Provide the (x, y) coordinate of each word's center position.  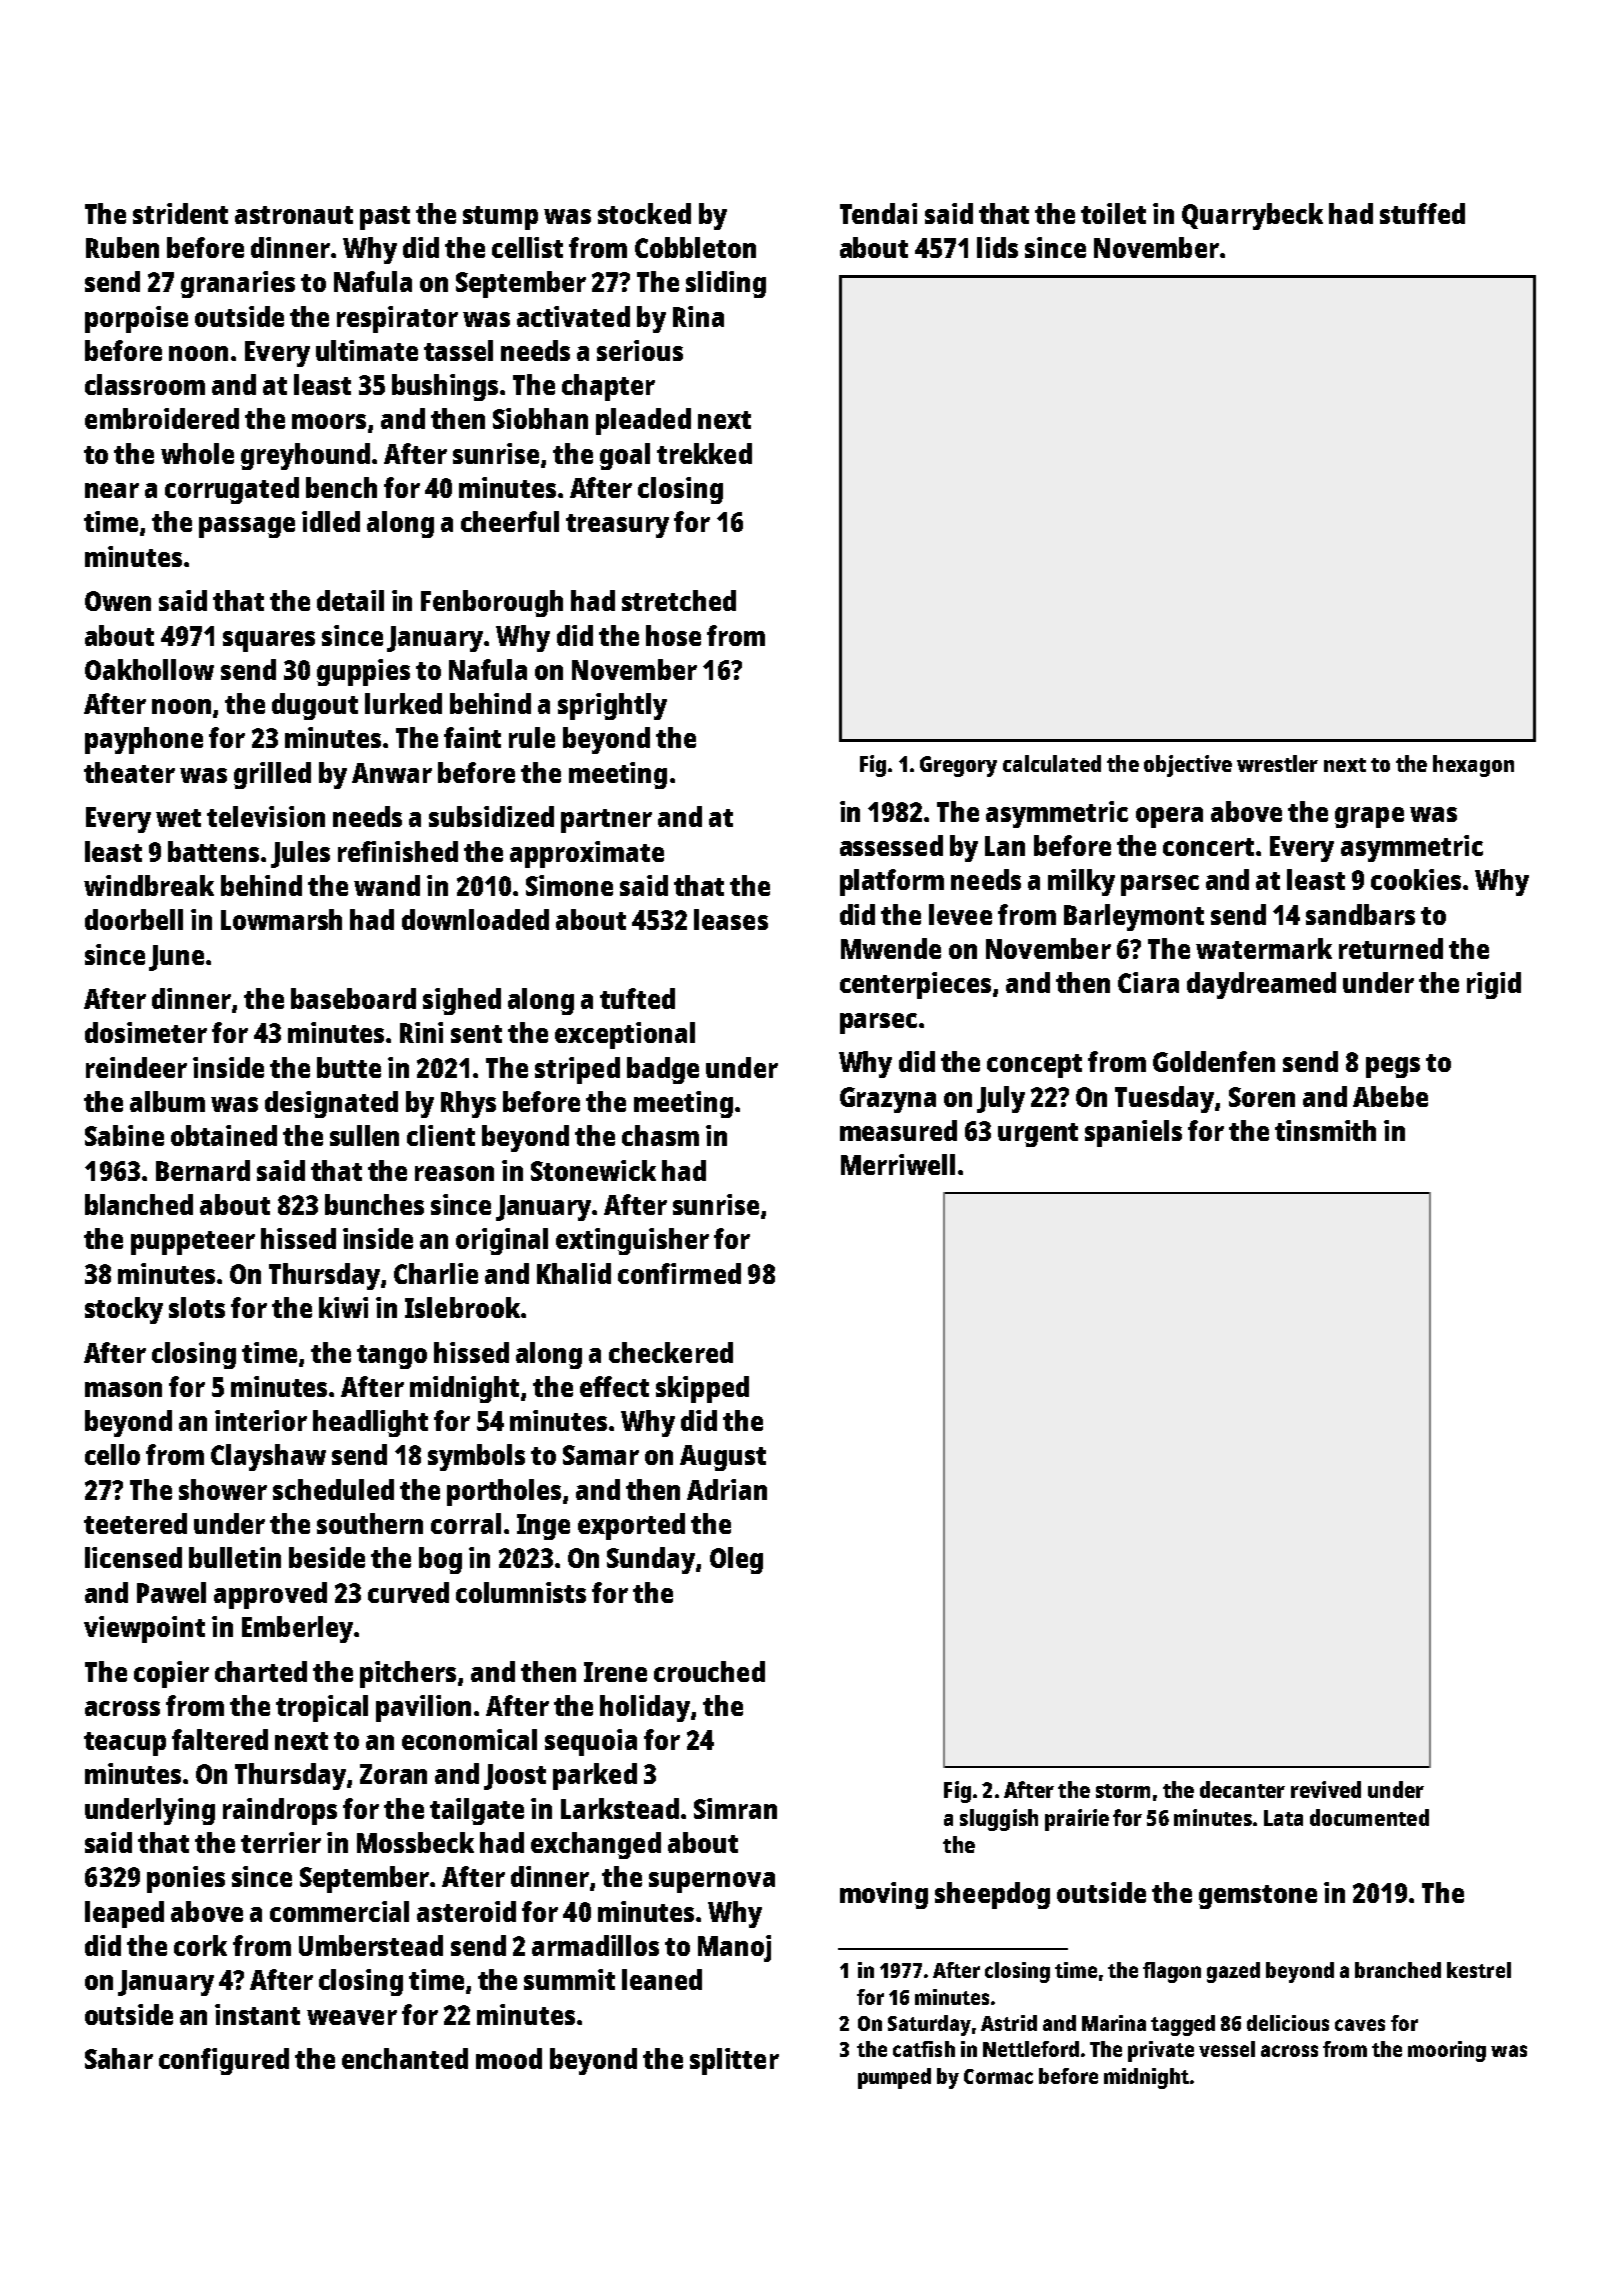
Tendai (878, 213)
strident (180, 213)
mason (123, 1389)
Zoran (393, 1774)
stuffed (1422, 213)
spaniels (1133, 1133)
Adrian (727, 1489)
